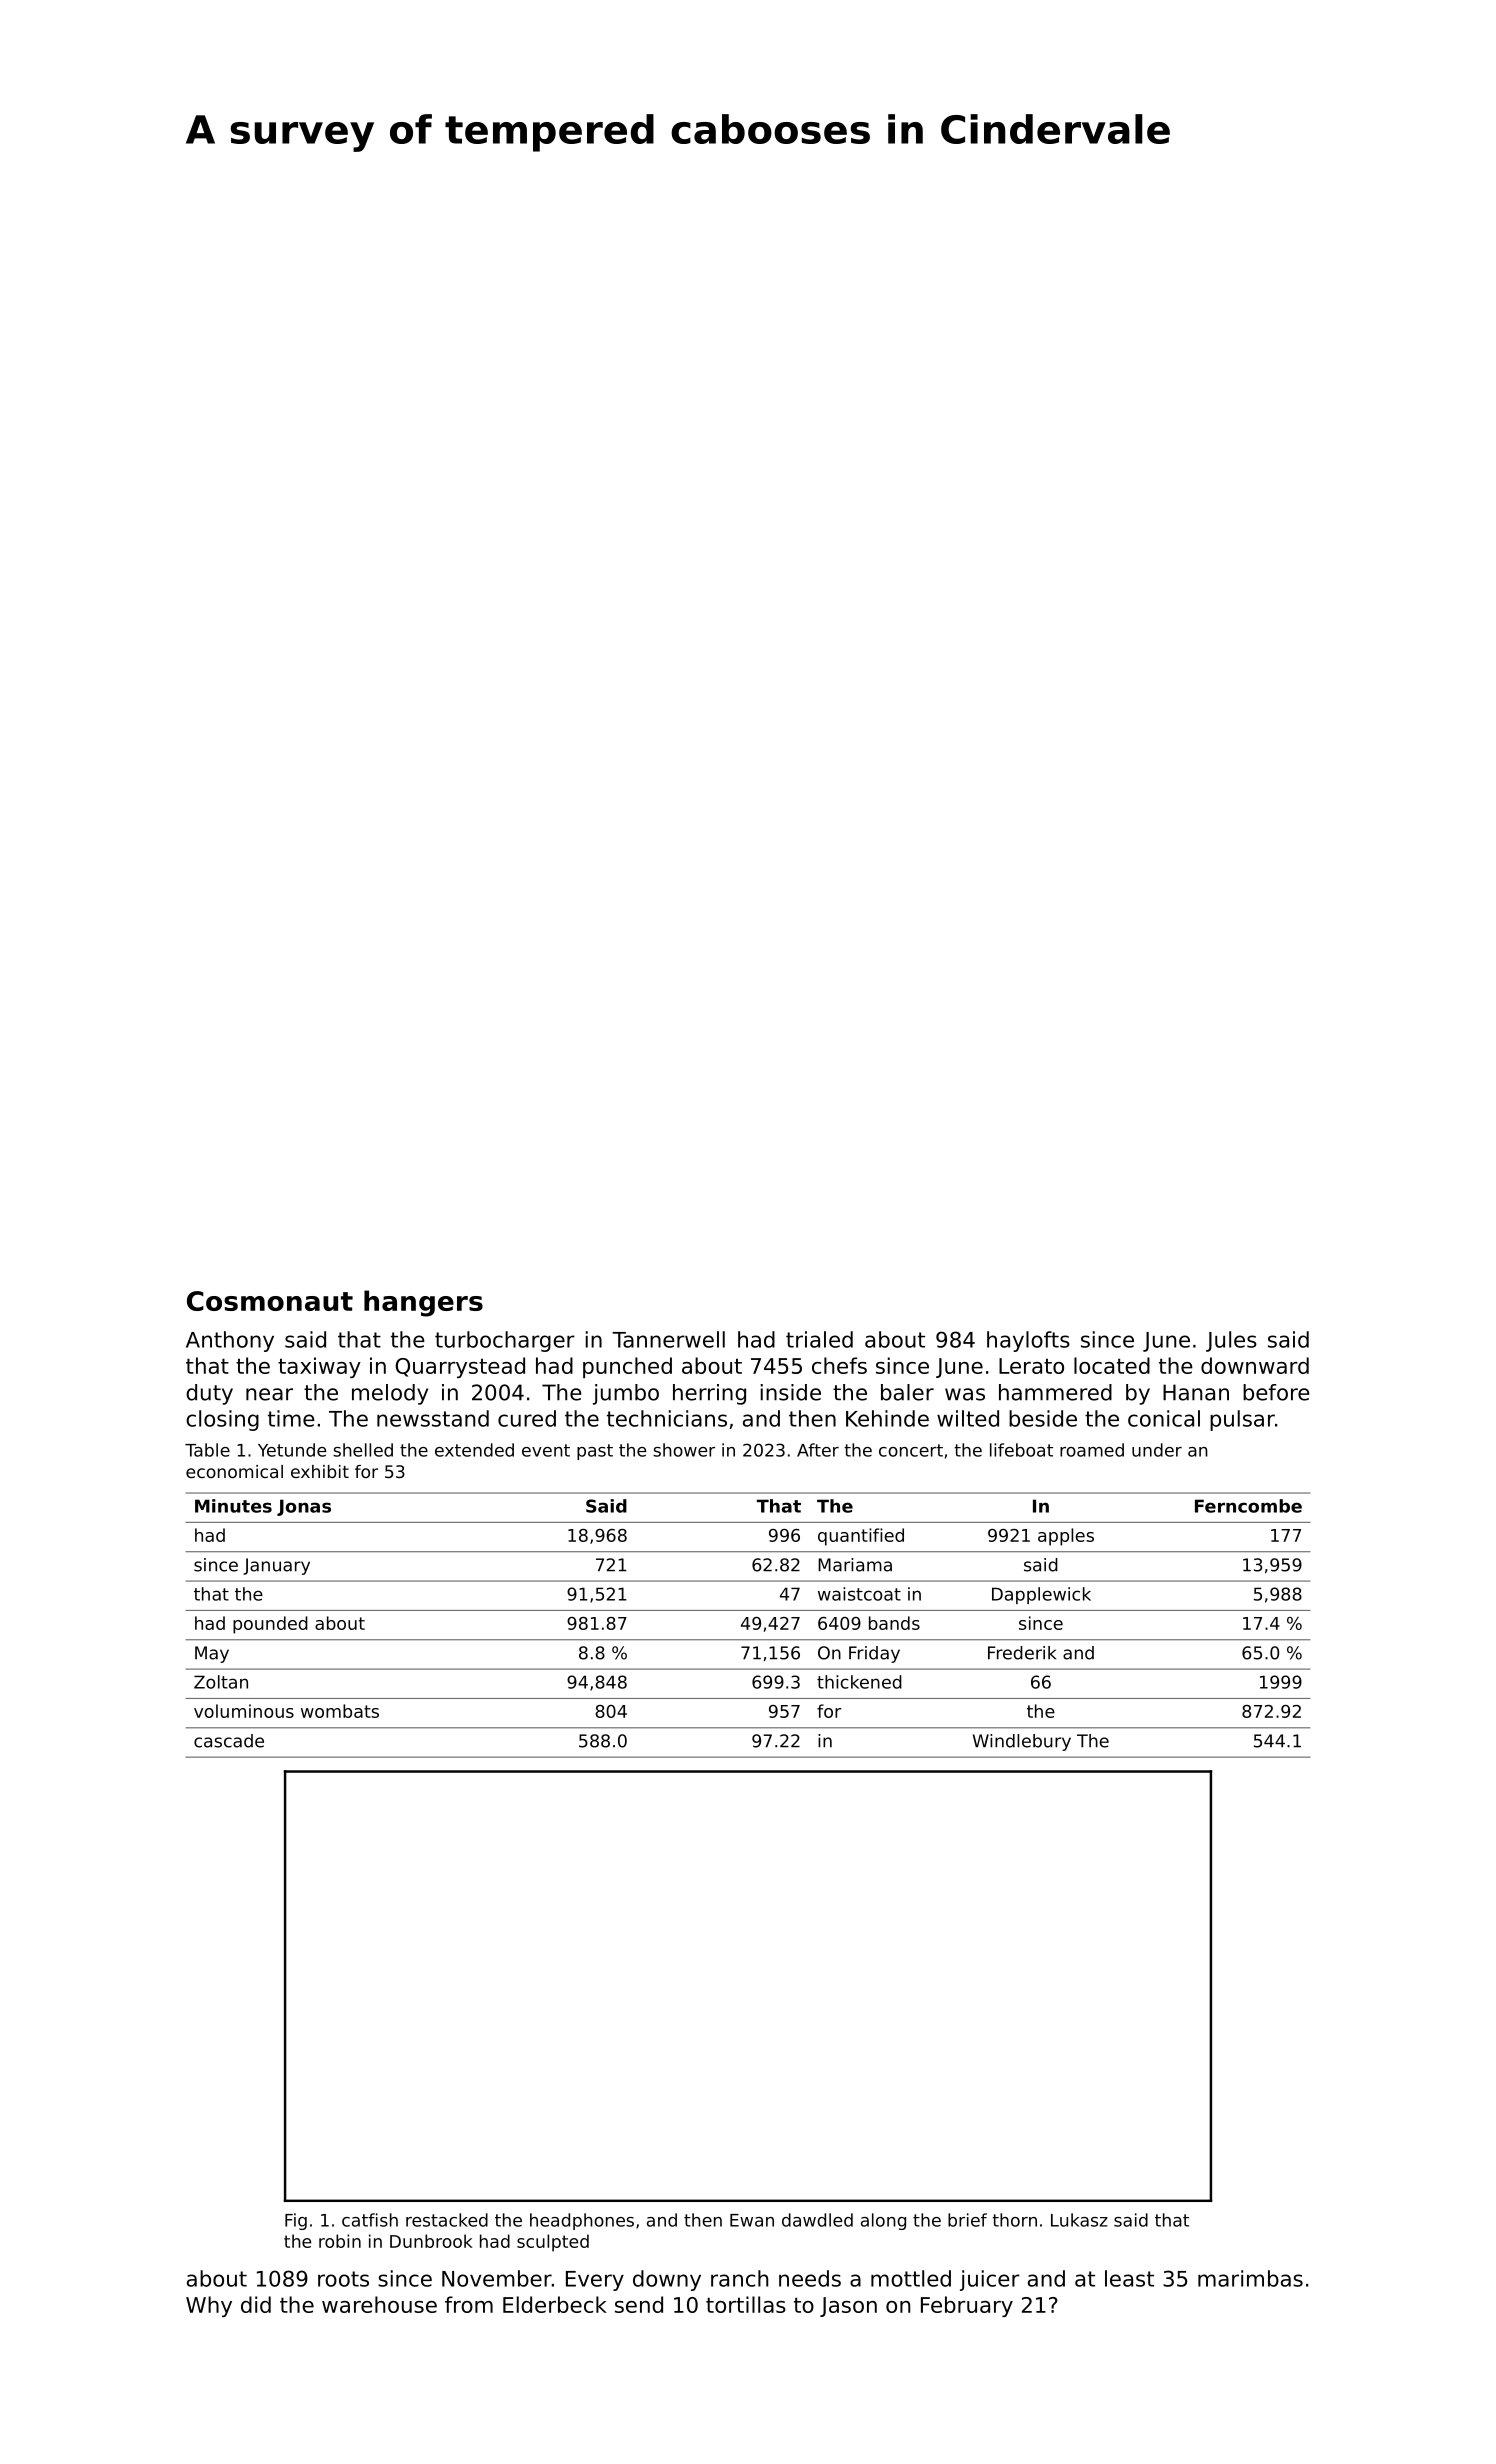 This image has height=2464, width=1496. Describe the element at coordinates (861, 1537) in the image. I see `quantified` at that location.
